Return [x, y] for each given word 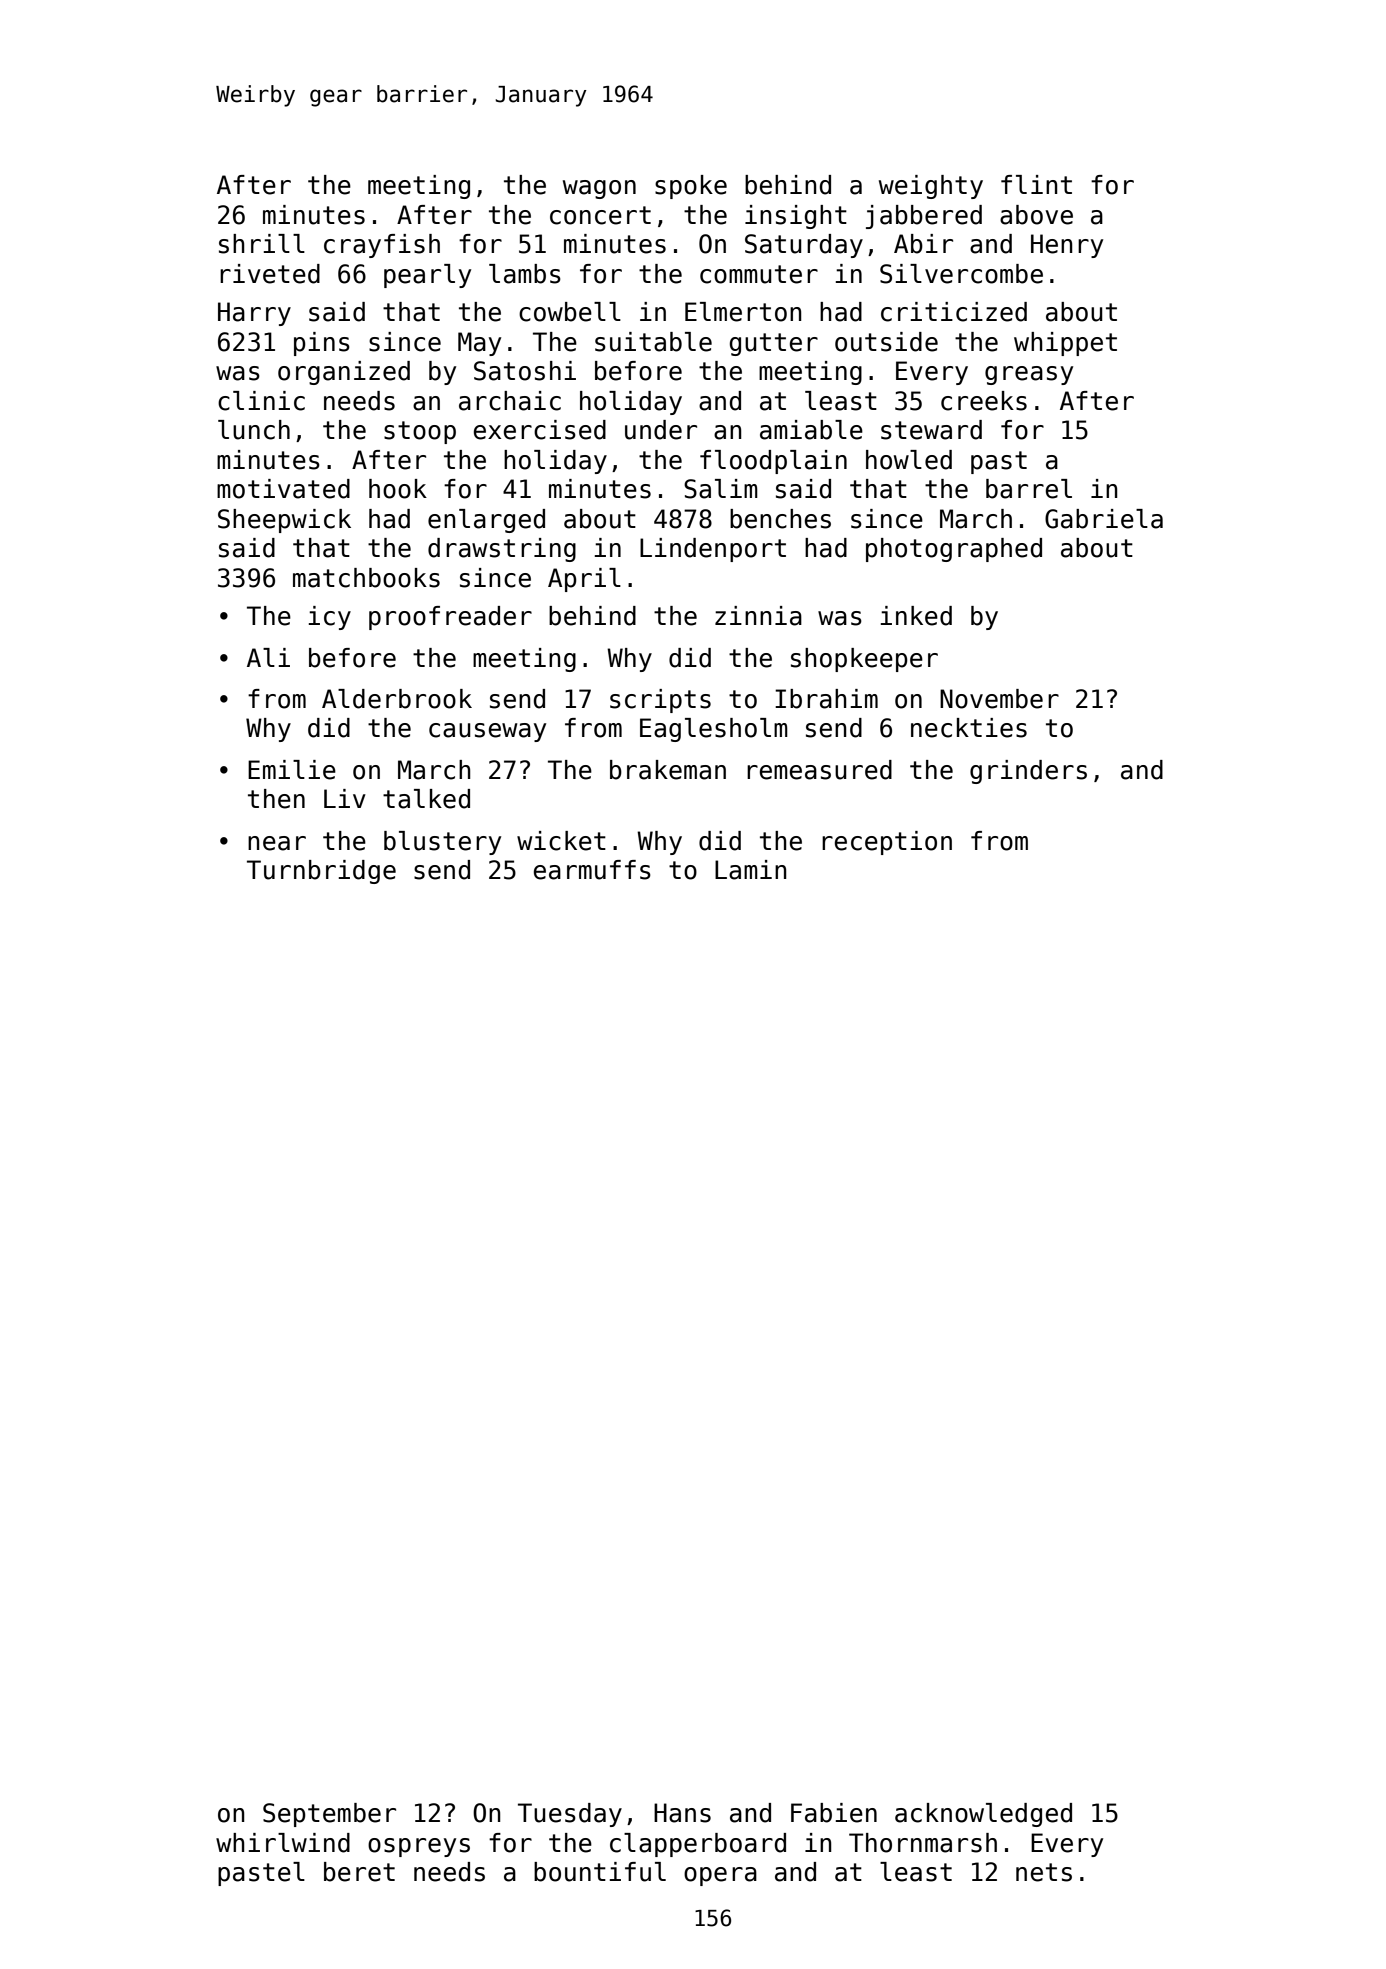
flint [1036, 184]
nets [1044, 1872]
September [329, 1815]
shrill [262, 244]
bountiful [600, 1872]
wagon [599, 189]
